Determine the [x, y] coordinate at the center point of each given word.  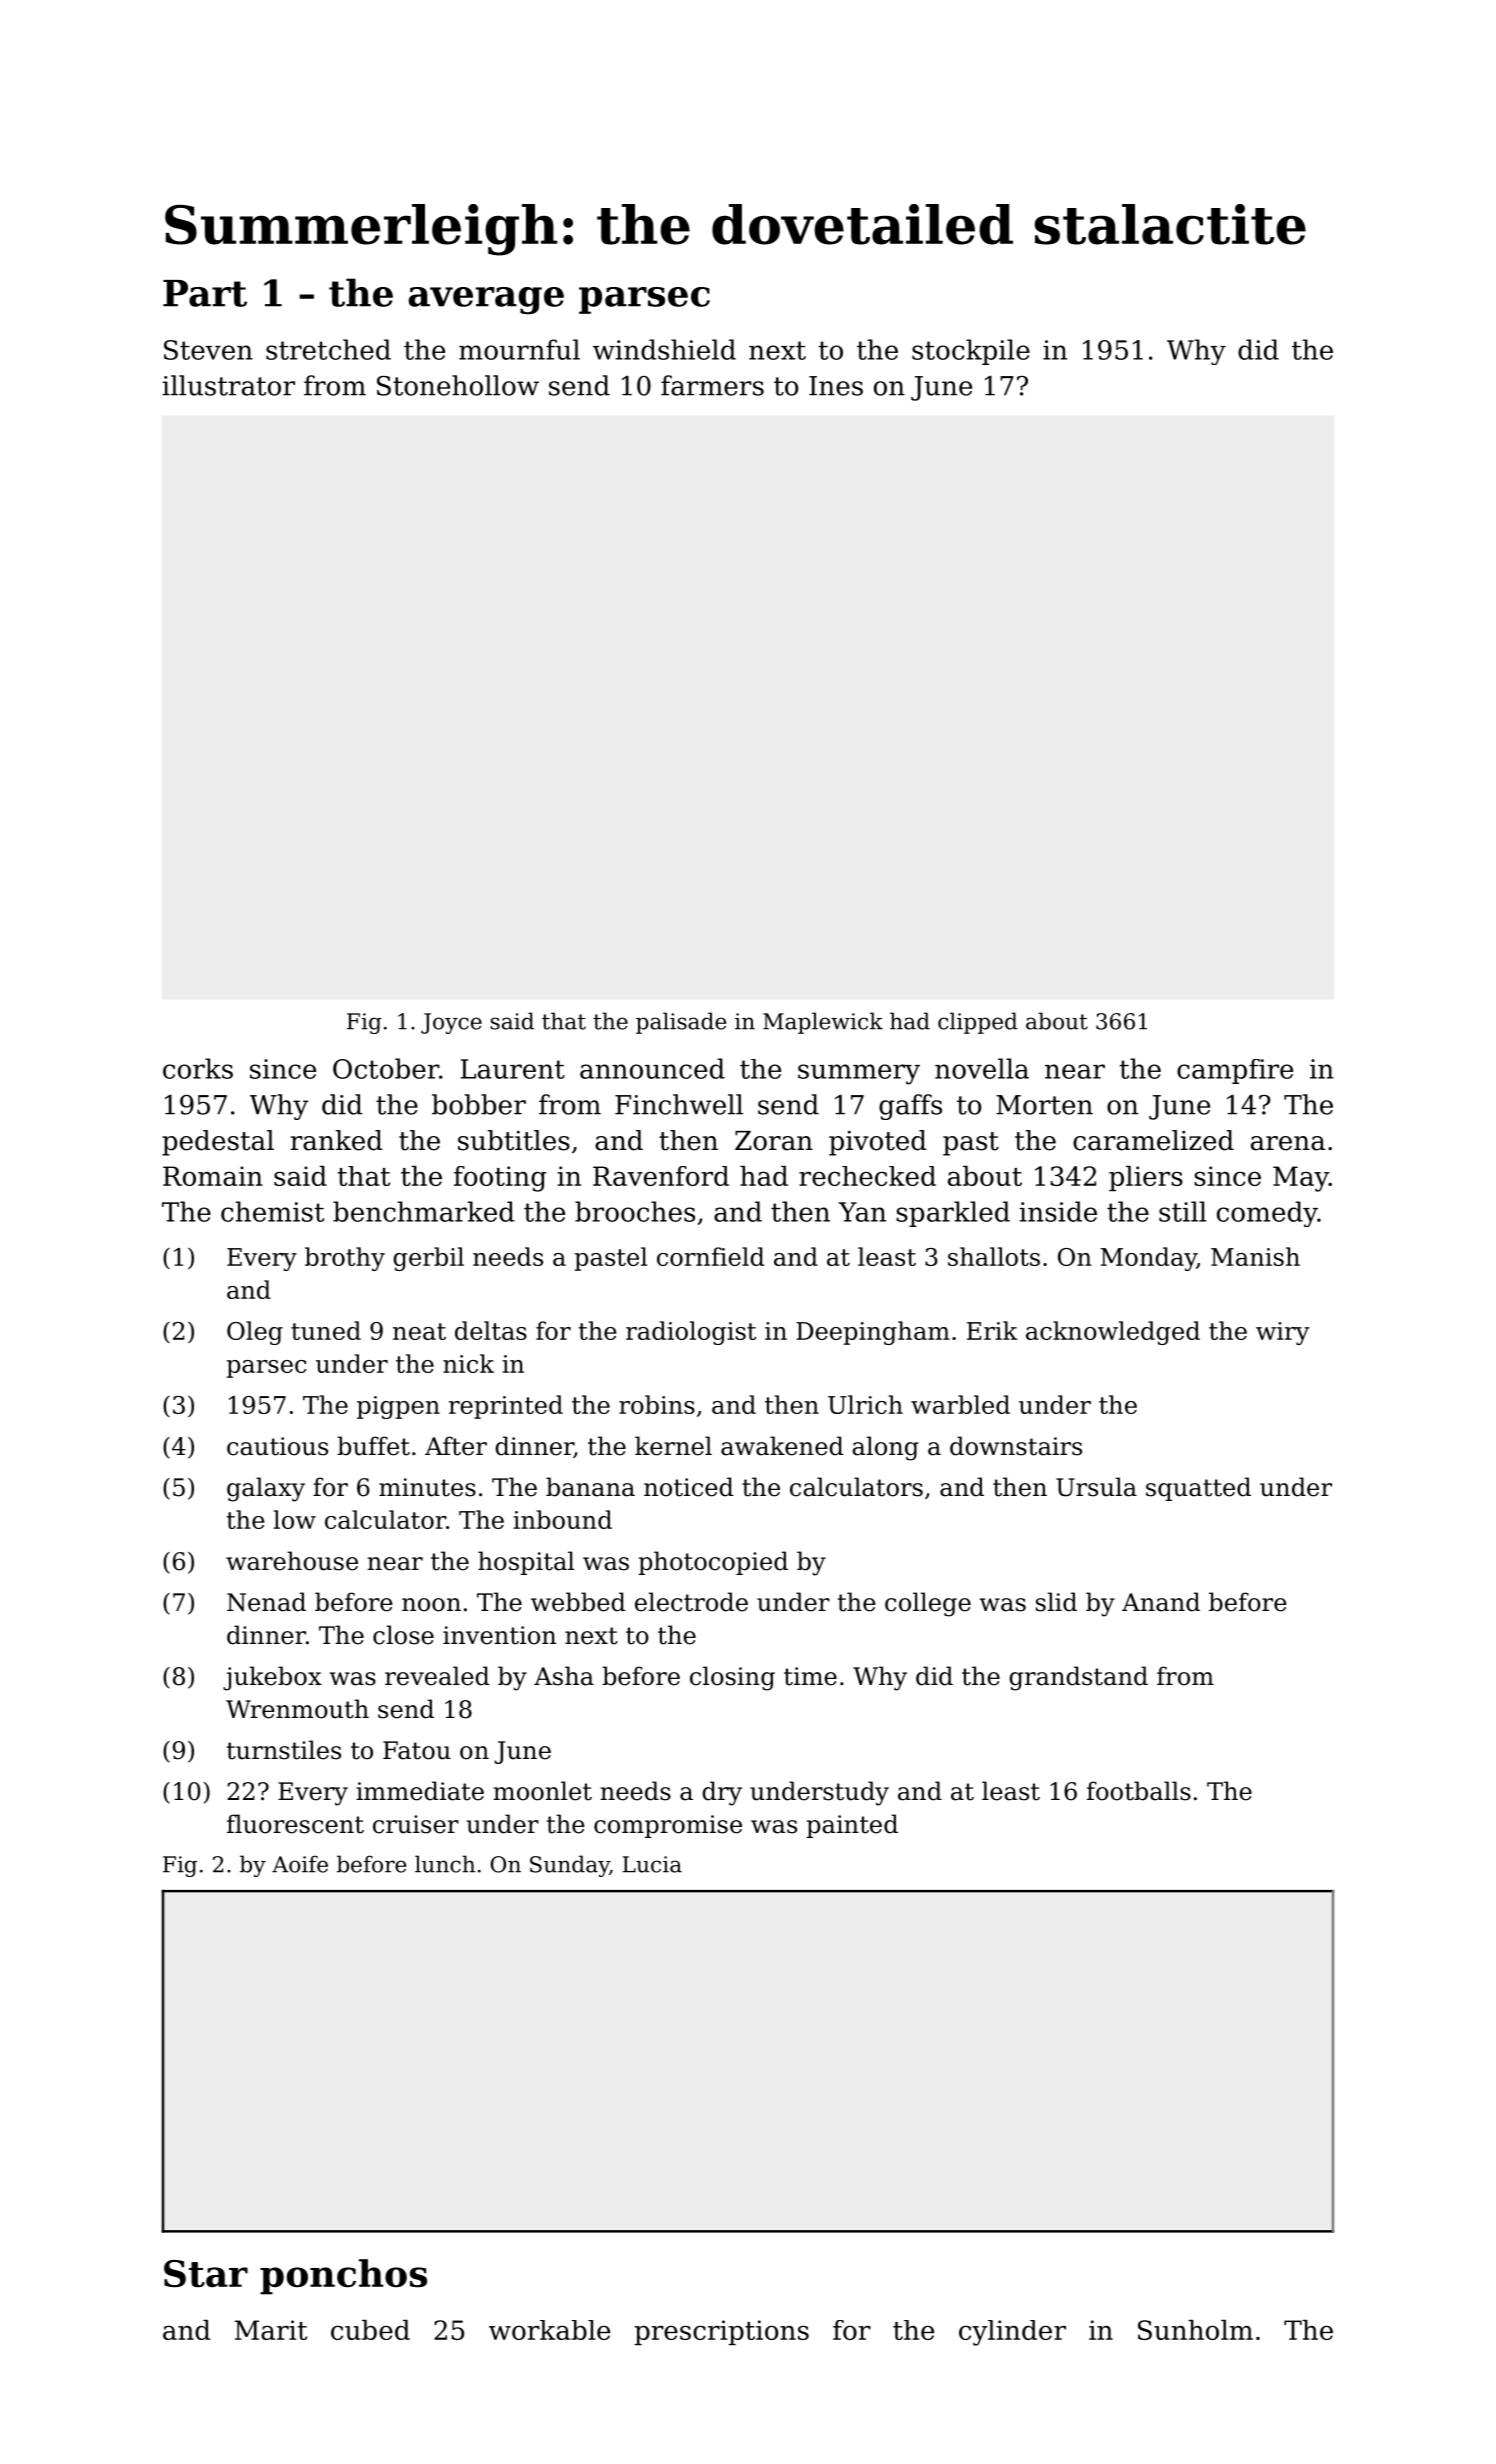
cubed [370, 2330]
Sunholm [1195, 2330]
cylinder [1012, 2333]
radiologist [691, 1333]
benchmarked [424, 1211]
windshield [664, 349]
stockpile [971, 352]
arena [1288, 1143]
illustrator [228, 385]
